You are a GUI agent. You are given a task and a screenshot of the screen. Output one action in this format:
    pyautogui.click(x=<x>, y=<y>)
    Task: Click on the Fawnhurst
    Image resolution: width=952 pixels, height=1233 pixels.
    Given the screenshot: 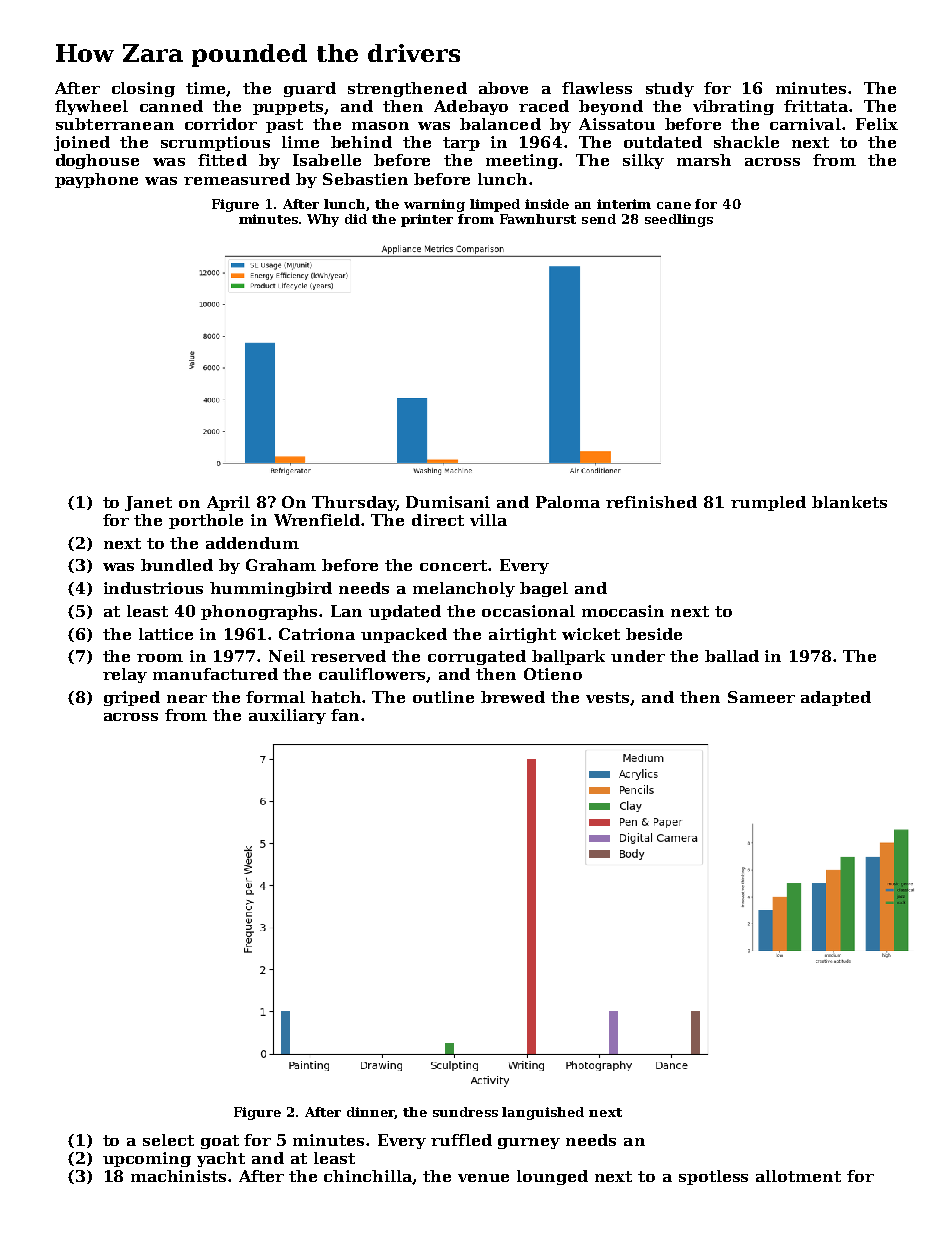 What is the action you would take?
    pyautogui.click(x=538, y=219)
